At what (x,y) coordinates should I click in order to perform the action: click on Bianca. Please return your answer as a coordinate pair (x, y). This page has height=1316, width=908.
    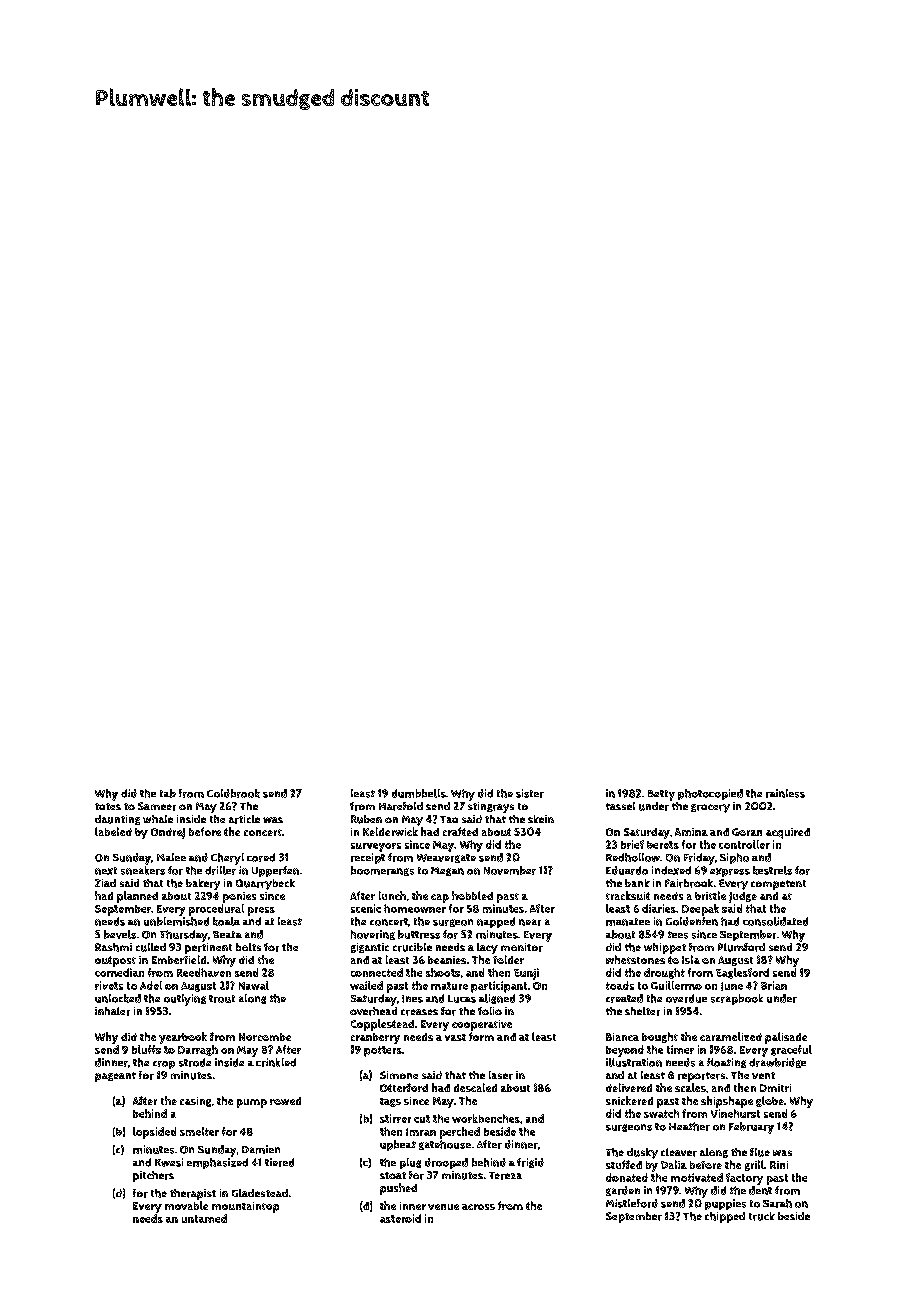
    Looking at the image, I should click on (622, 1037).
